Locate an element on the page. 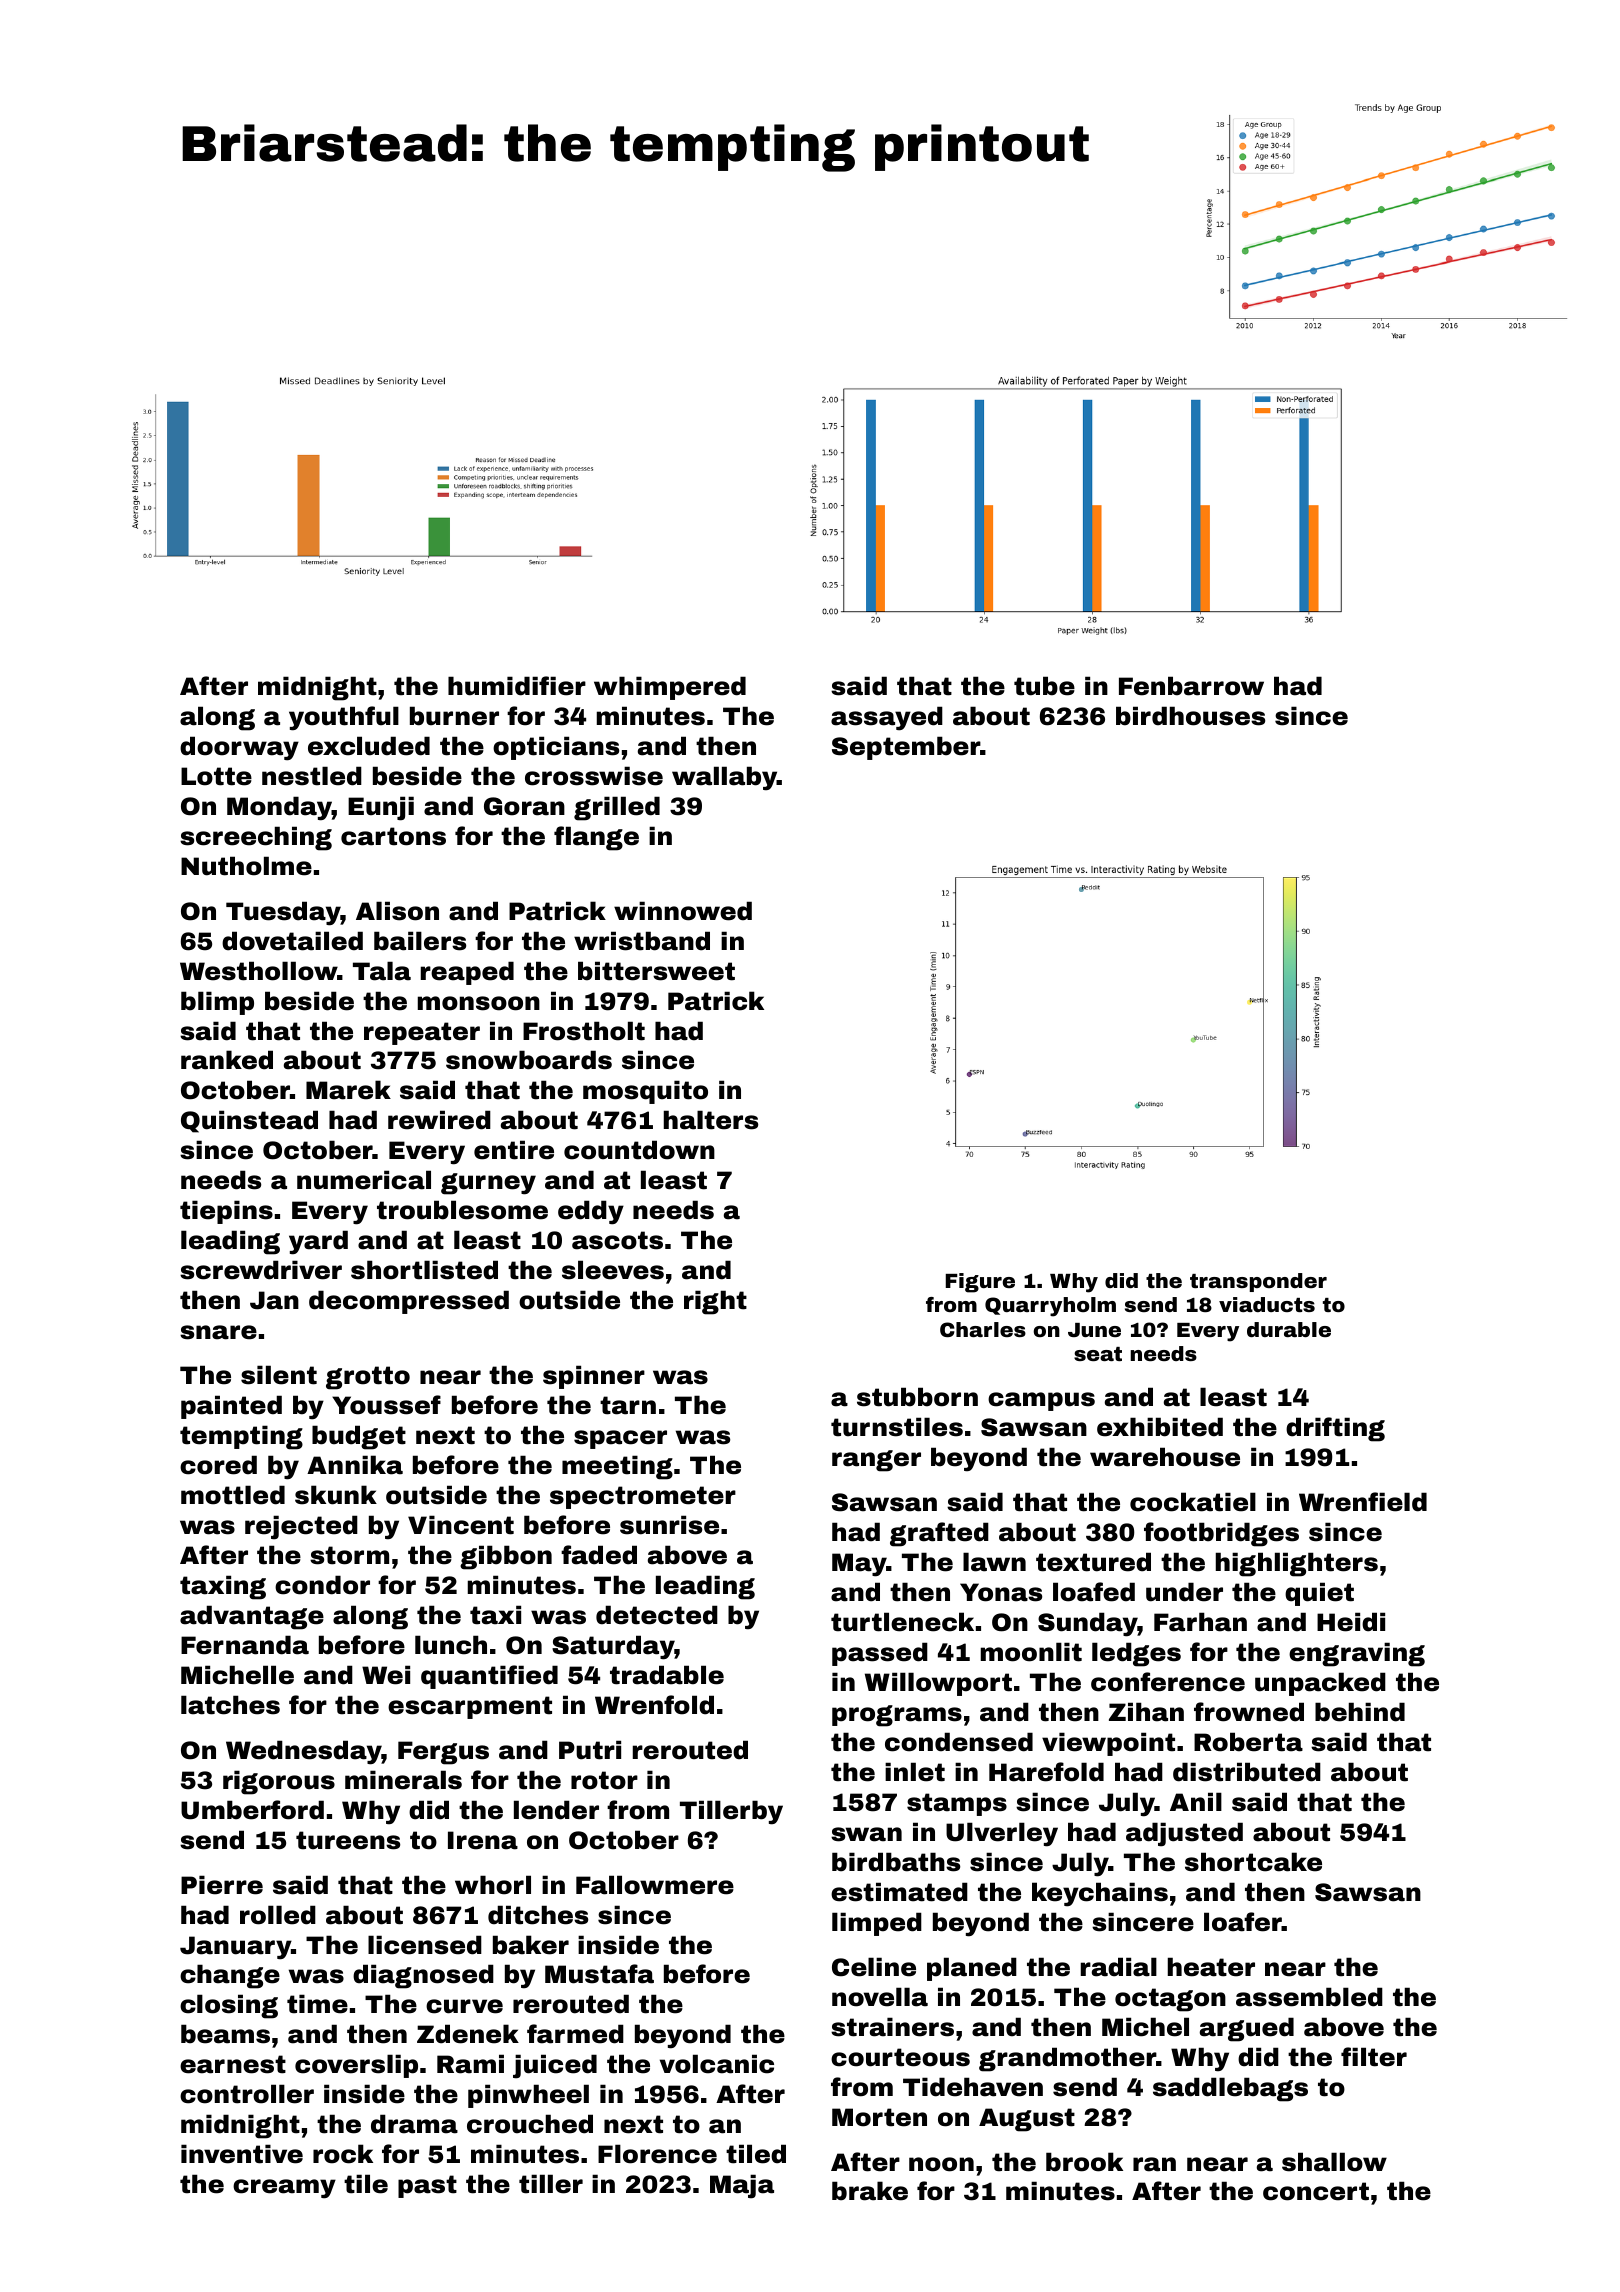  heater is located at coordinates (1211, 1967).
